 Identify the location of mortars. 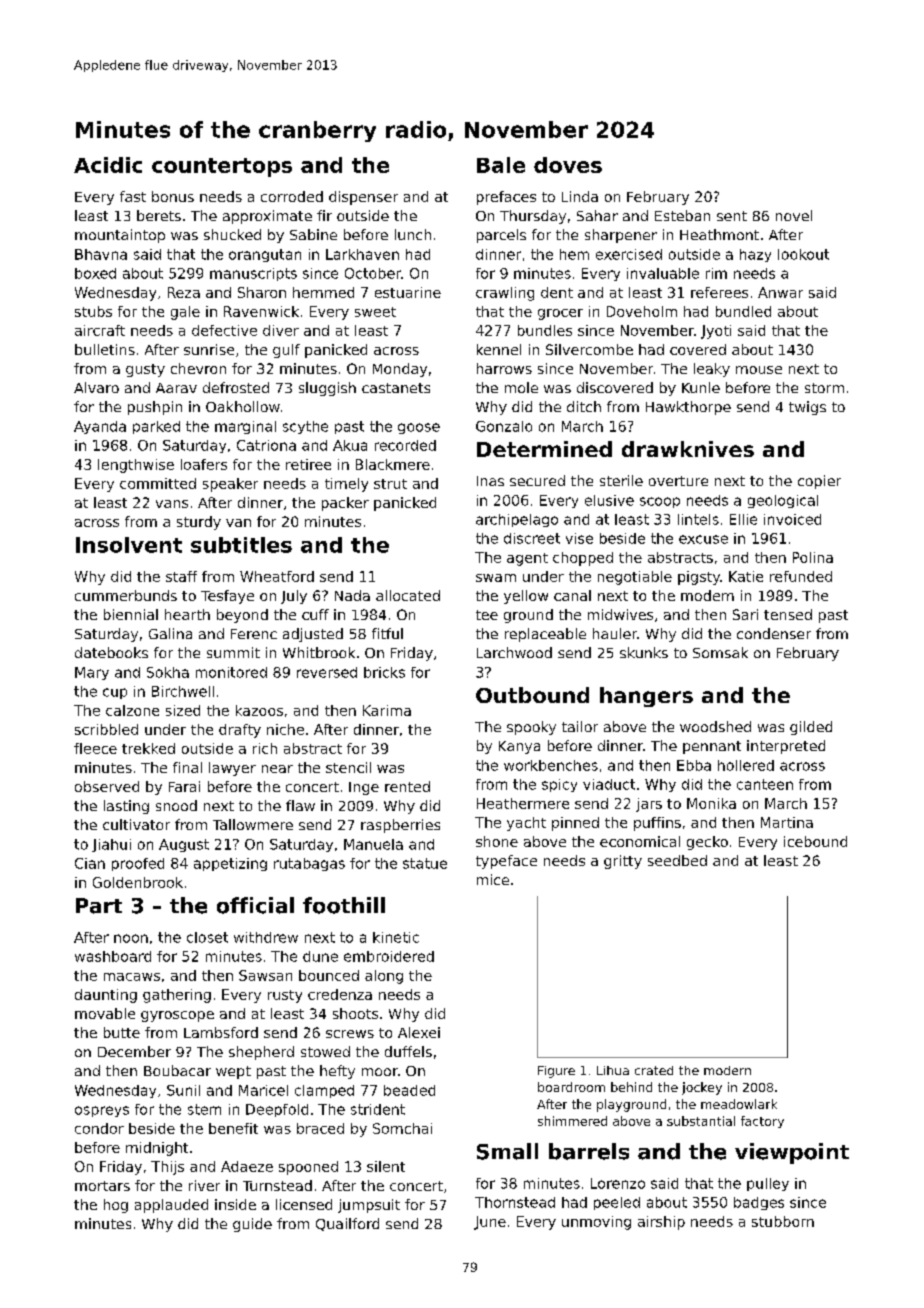
(102, 1186).
